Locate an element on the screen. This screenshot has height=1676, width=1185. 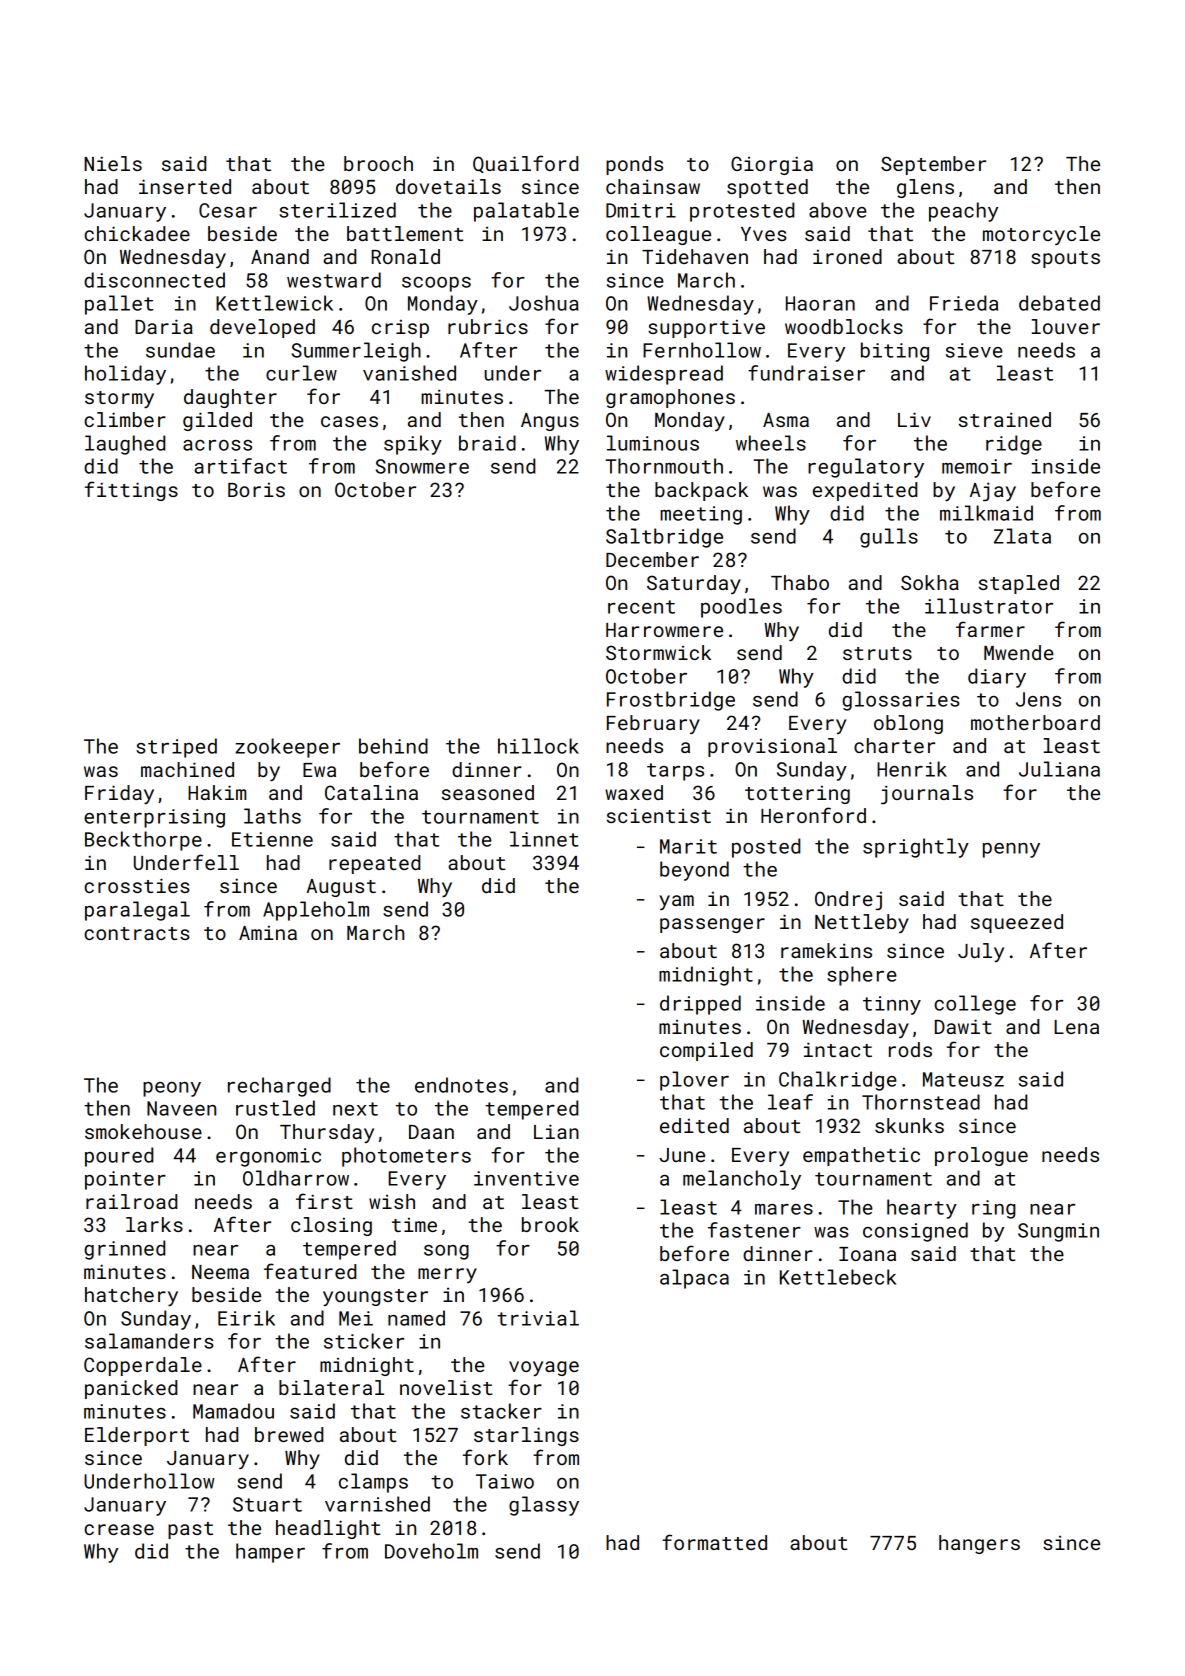
spouts is located at coordinates (1065, 259).
